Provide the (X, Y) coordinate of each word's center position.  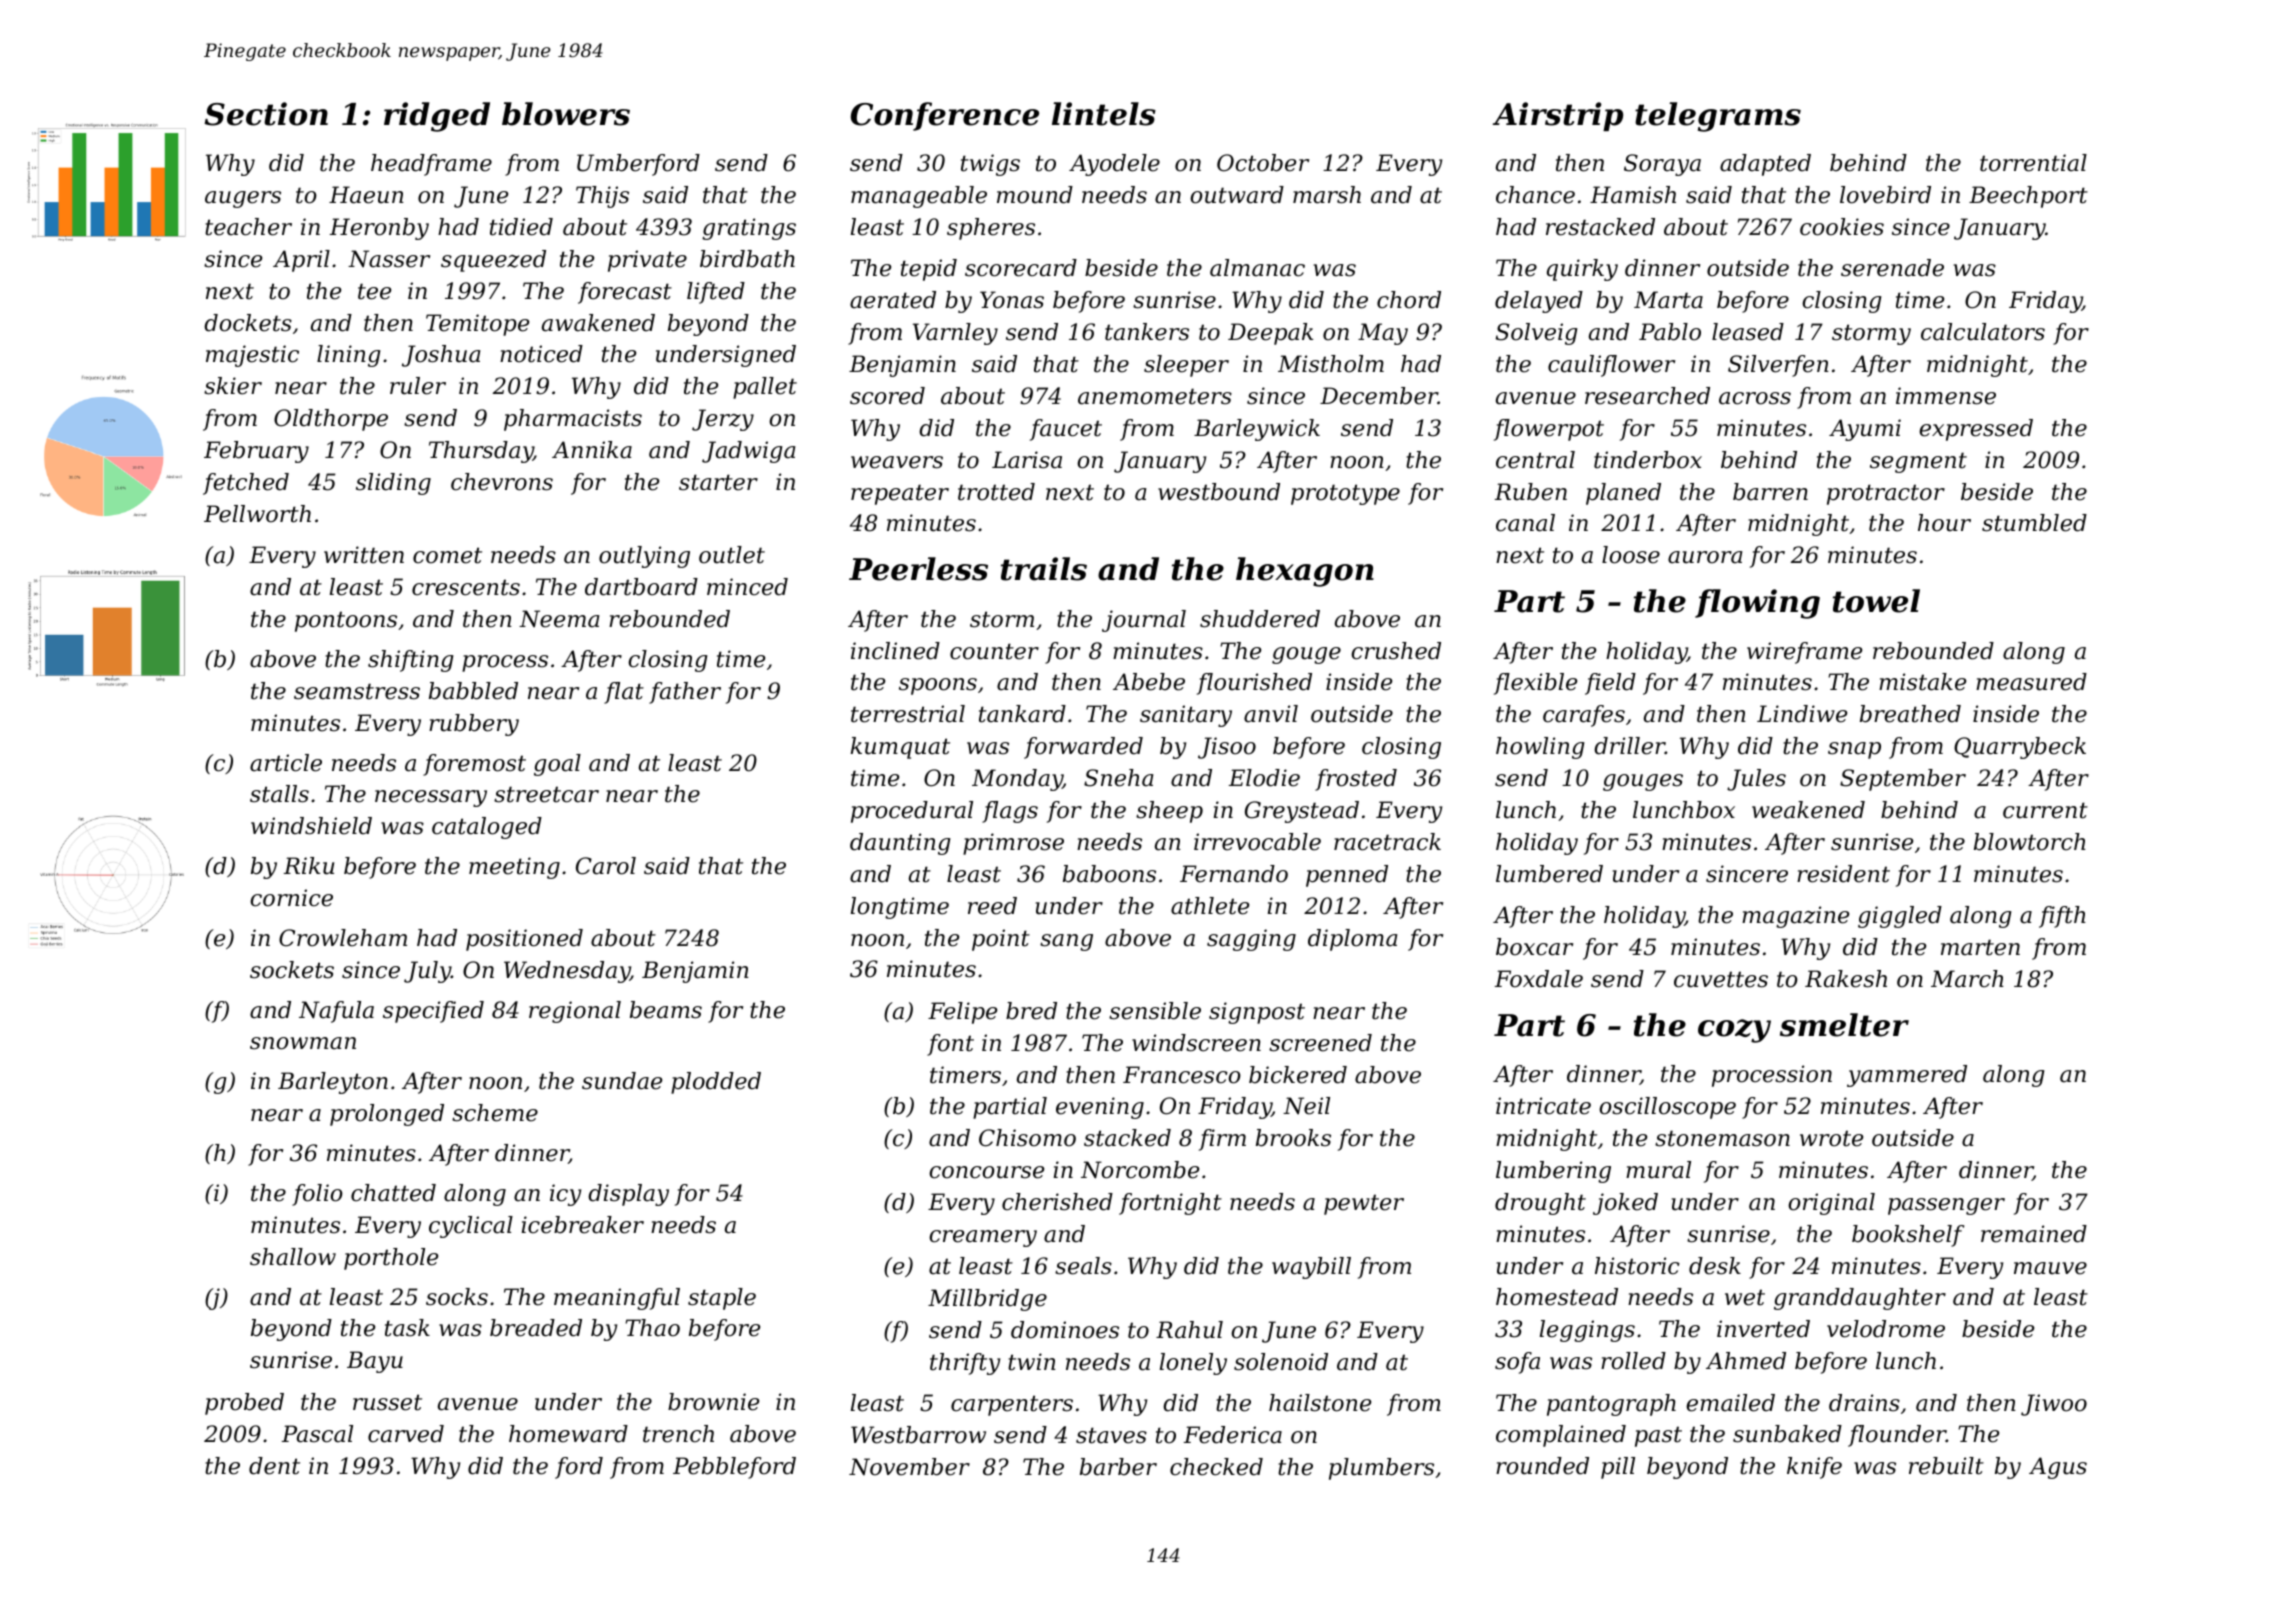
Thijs (602, 197)
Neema (559, 619)
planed (1623, 494)
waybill (1311, 1268)
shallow (293, 1257)
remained (2034, 1234)
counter (994, 651)
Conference (945, 116)
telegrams (1718, 117)
